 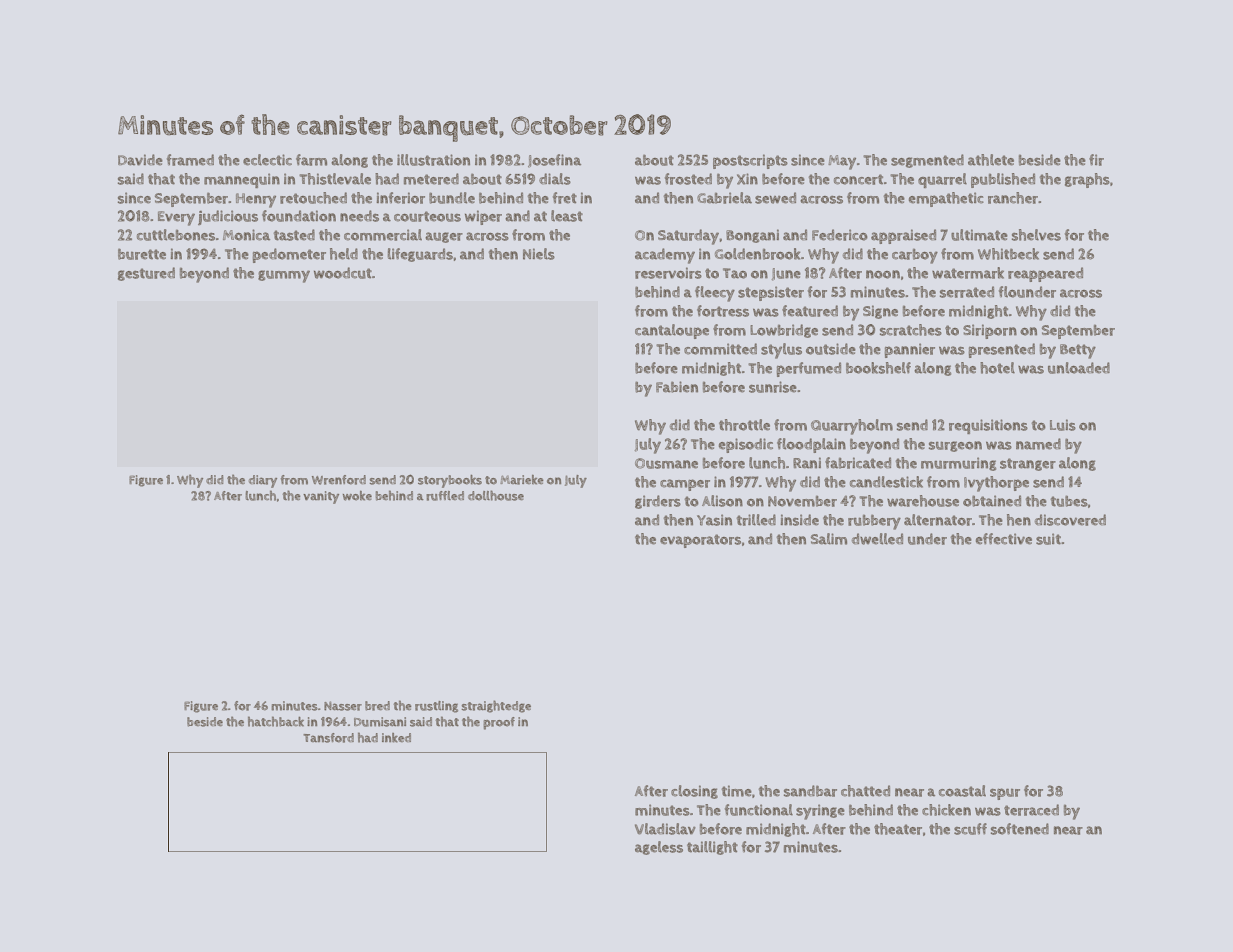 What do you see at coordinates (328, 738) in the image?
I see `Tansford` at bounding box center [328, 738].
